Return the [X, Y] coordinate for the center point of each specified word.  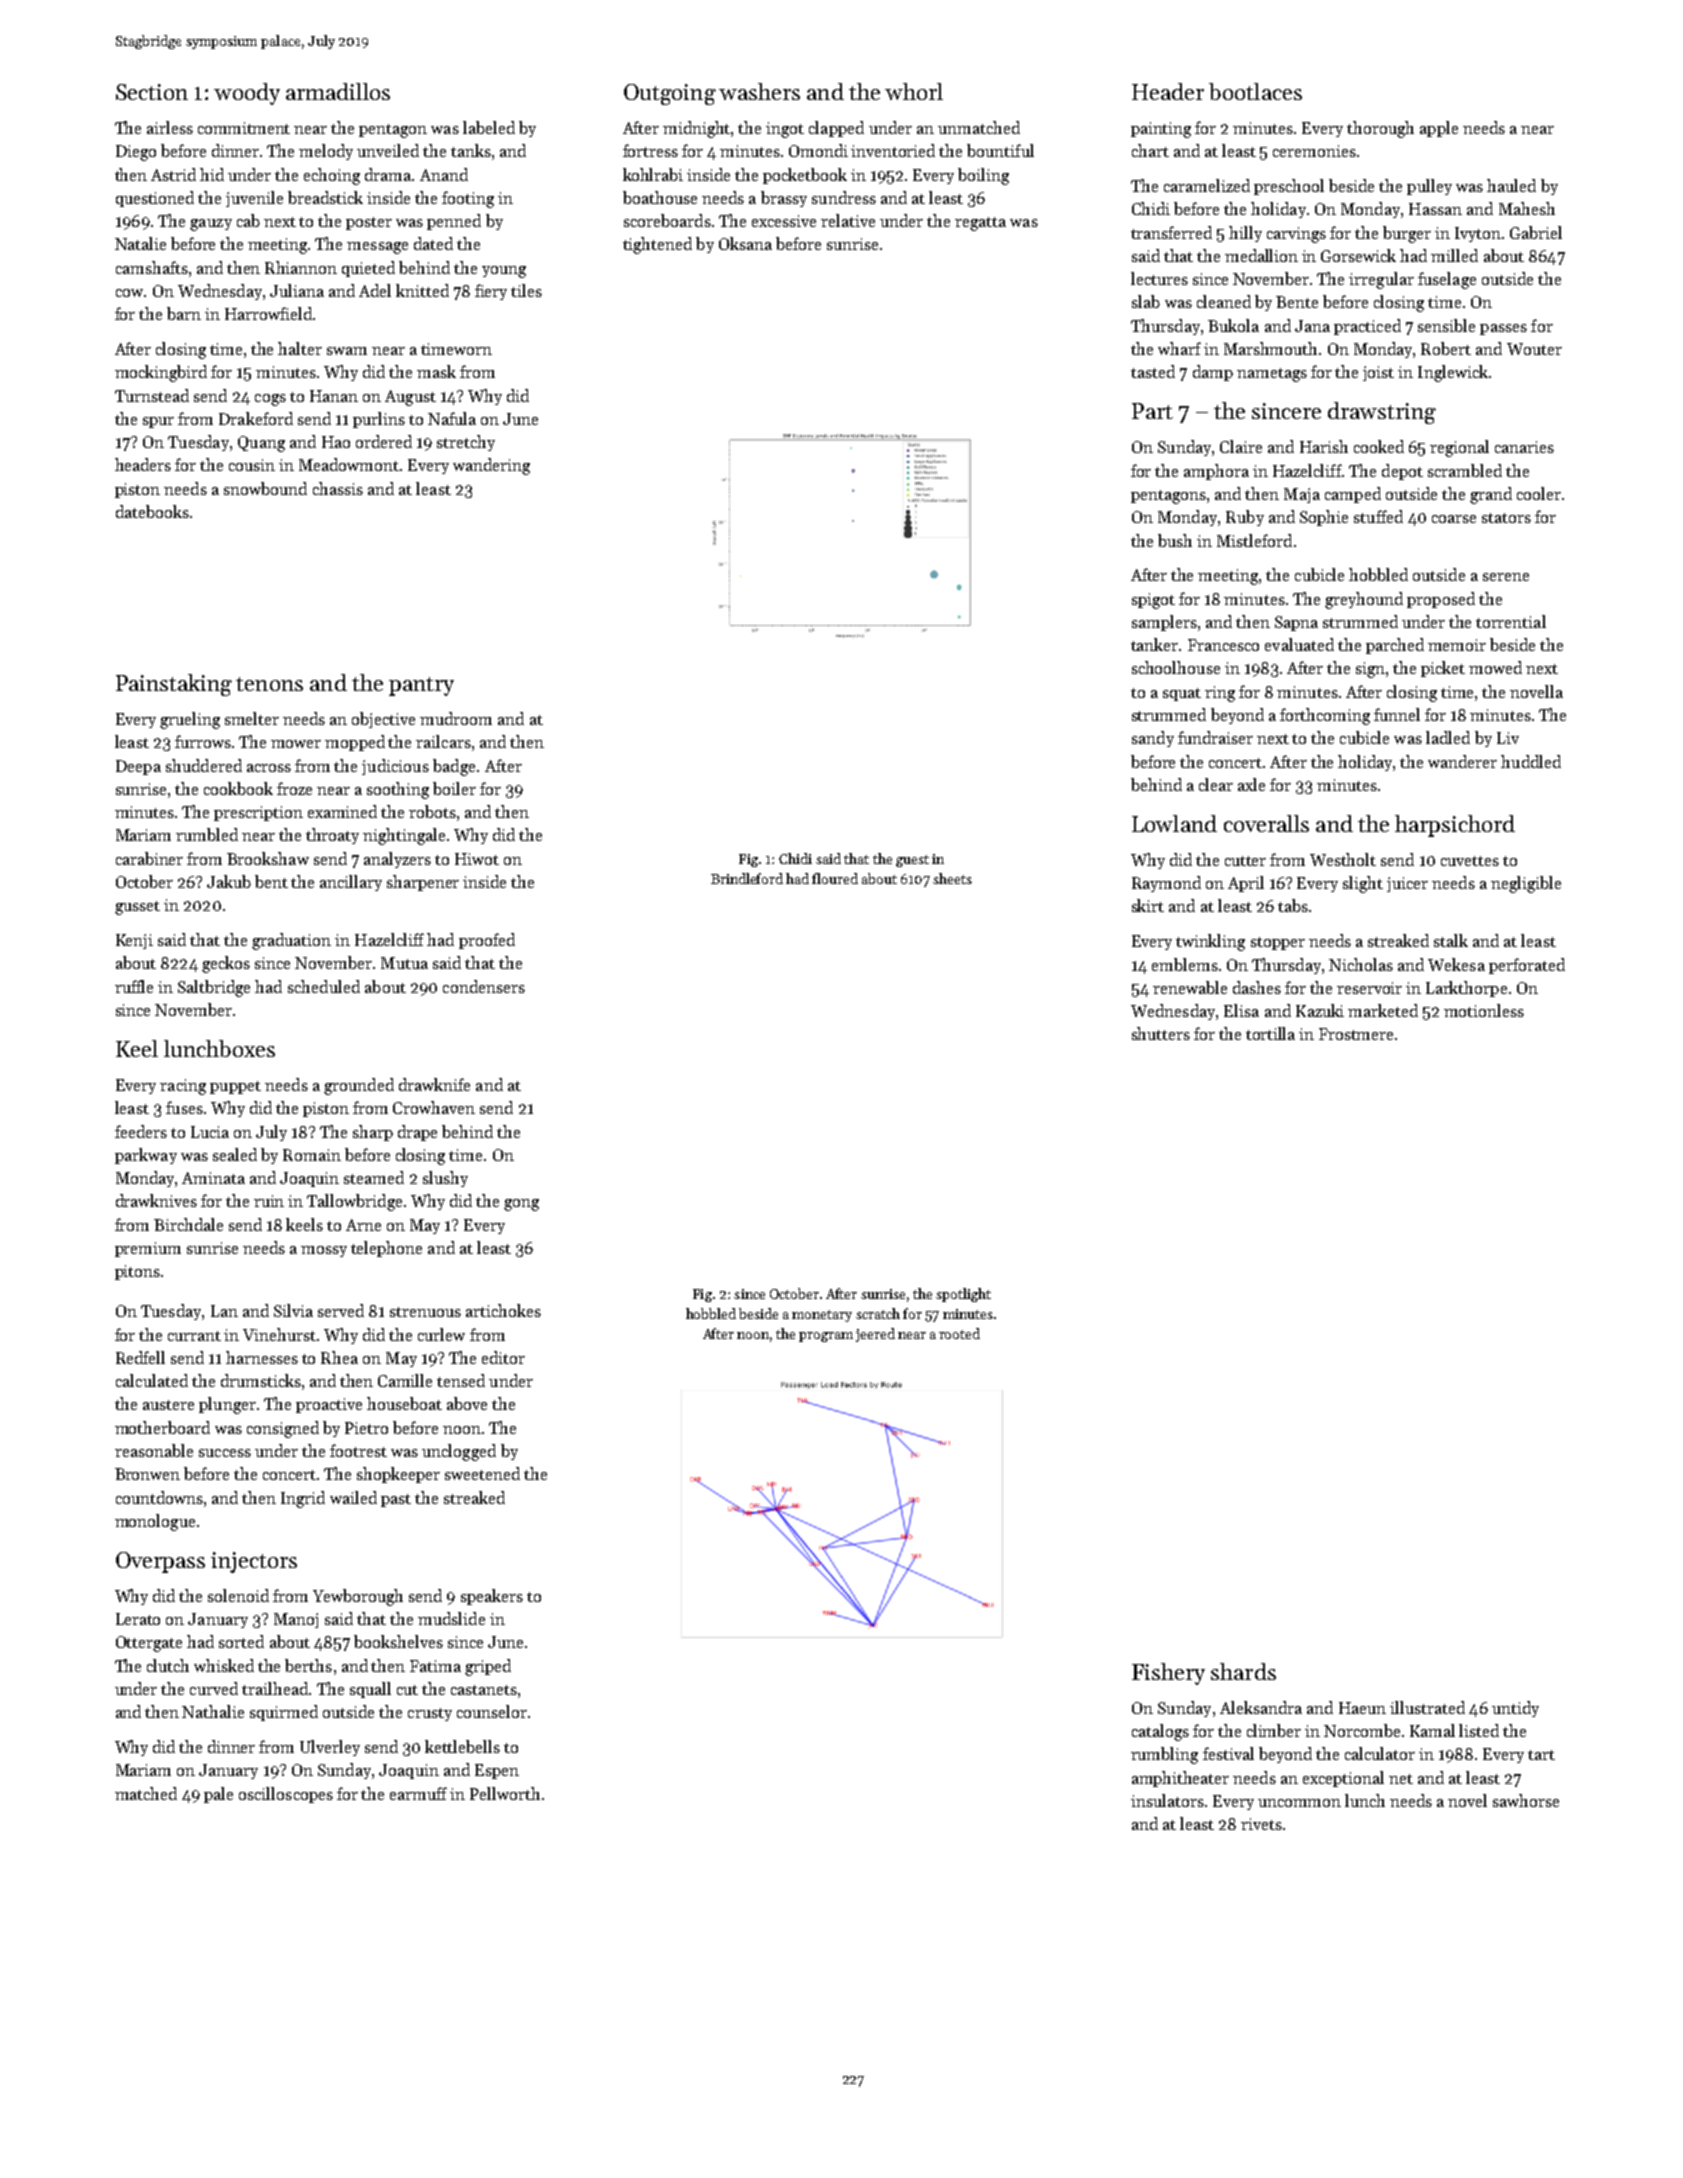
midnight [696, 129]
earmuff [418, 1793]
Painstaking [174, 685]
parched [1395, 646]
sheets [952, 878]
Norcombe [1362, 1730]
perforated [1527, 966]
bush [1175, 540]
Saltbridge [214, 988]
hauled [1511, 185]
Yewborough [358, 1597]
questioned [155, 199]
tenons [269, 684]
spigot [1153, 601]
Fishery [1168, 1674]
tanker [1154, 644]
